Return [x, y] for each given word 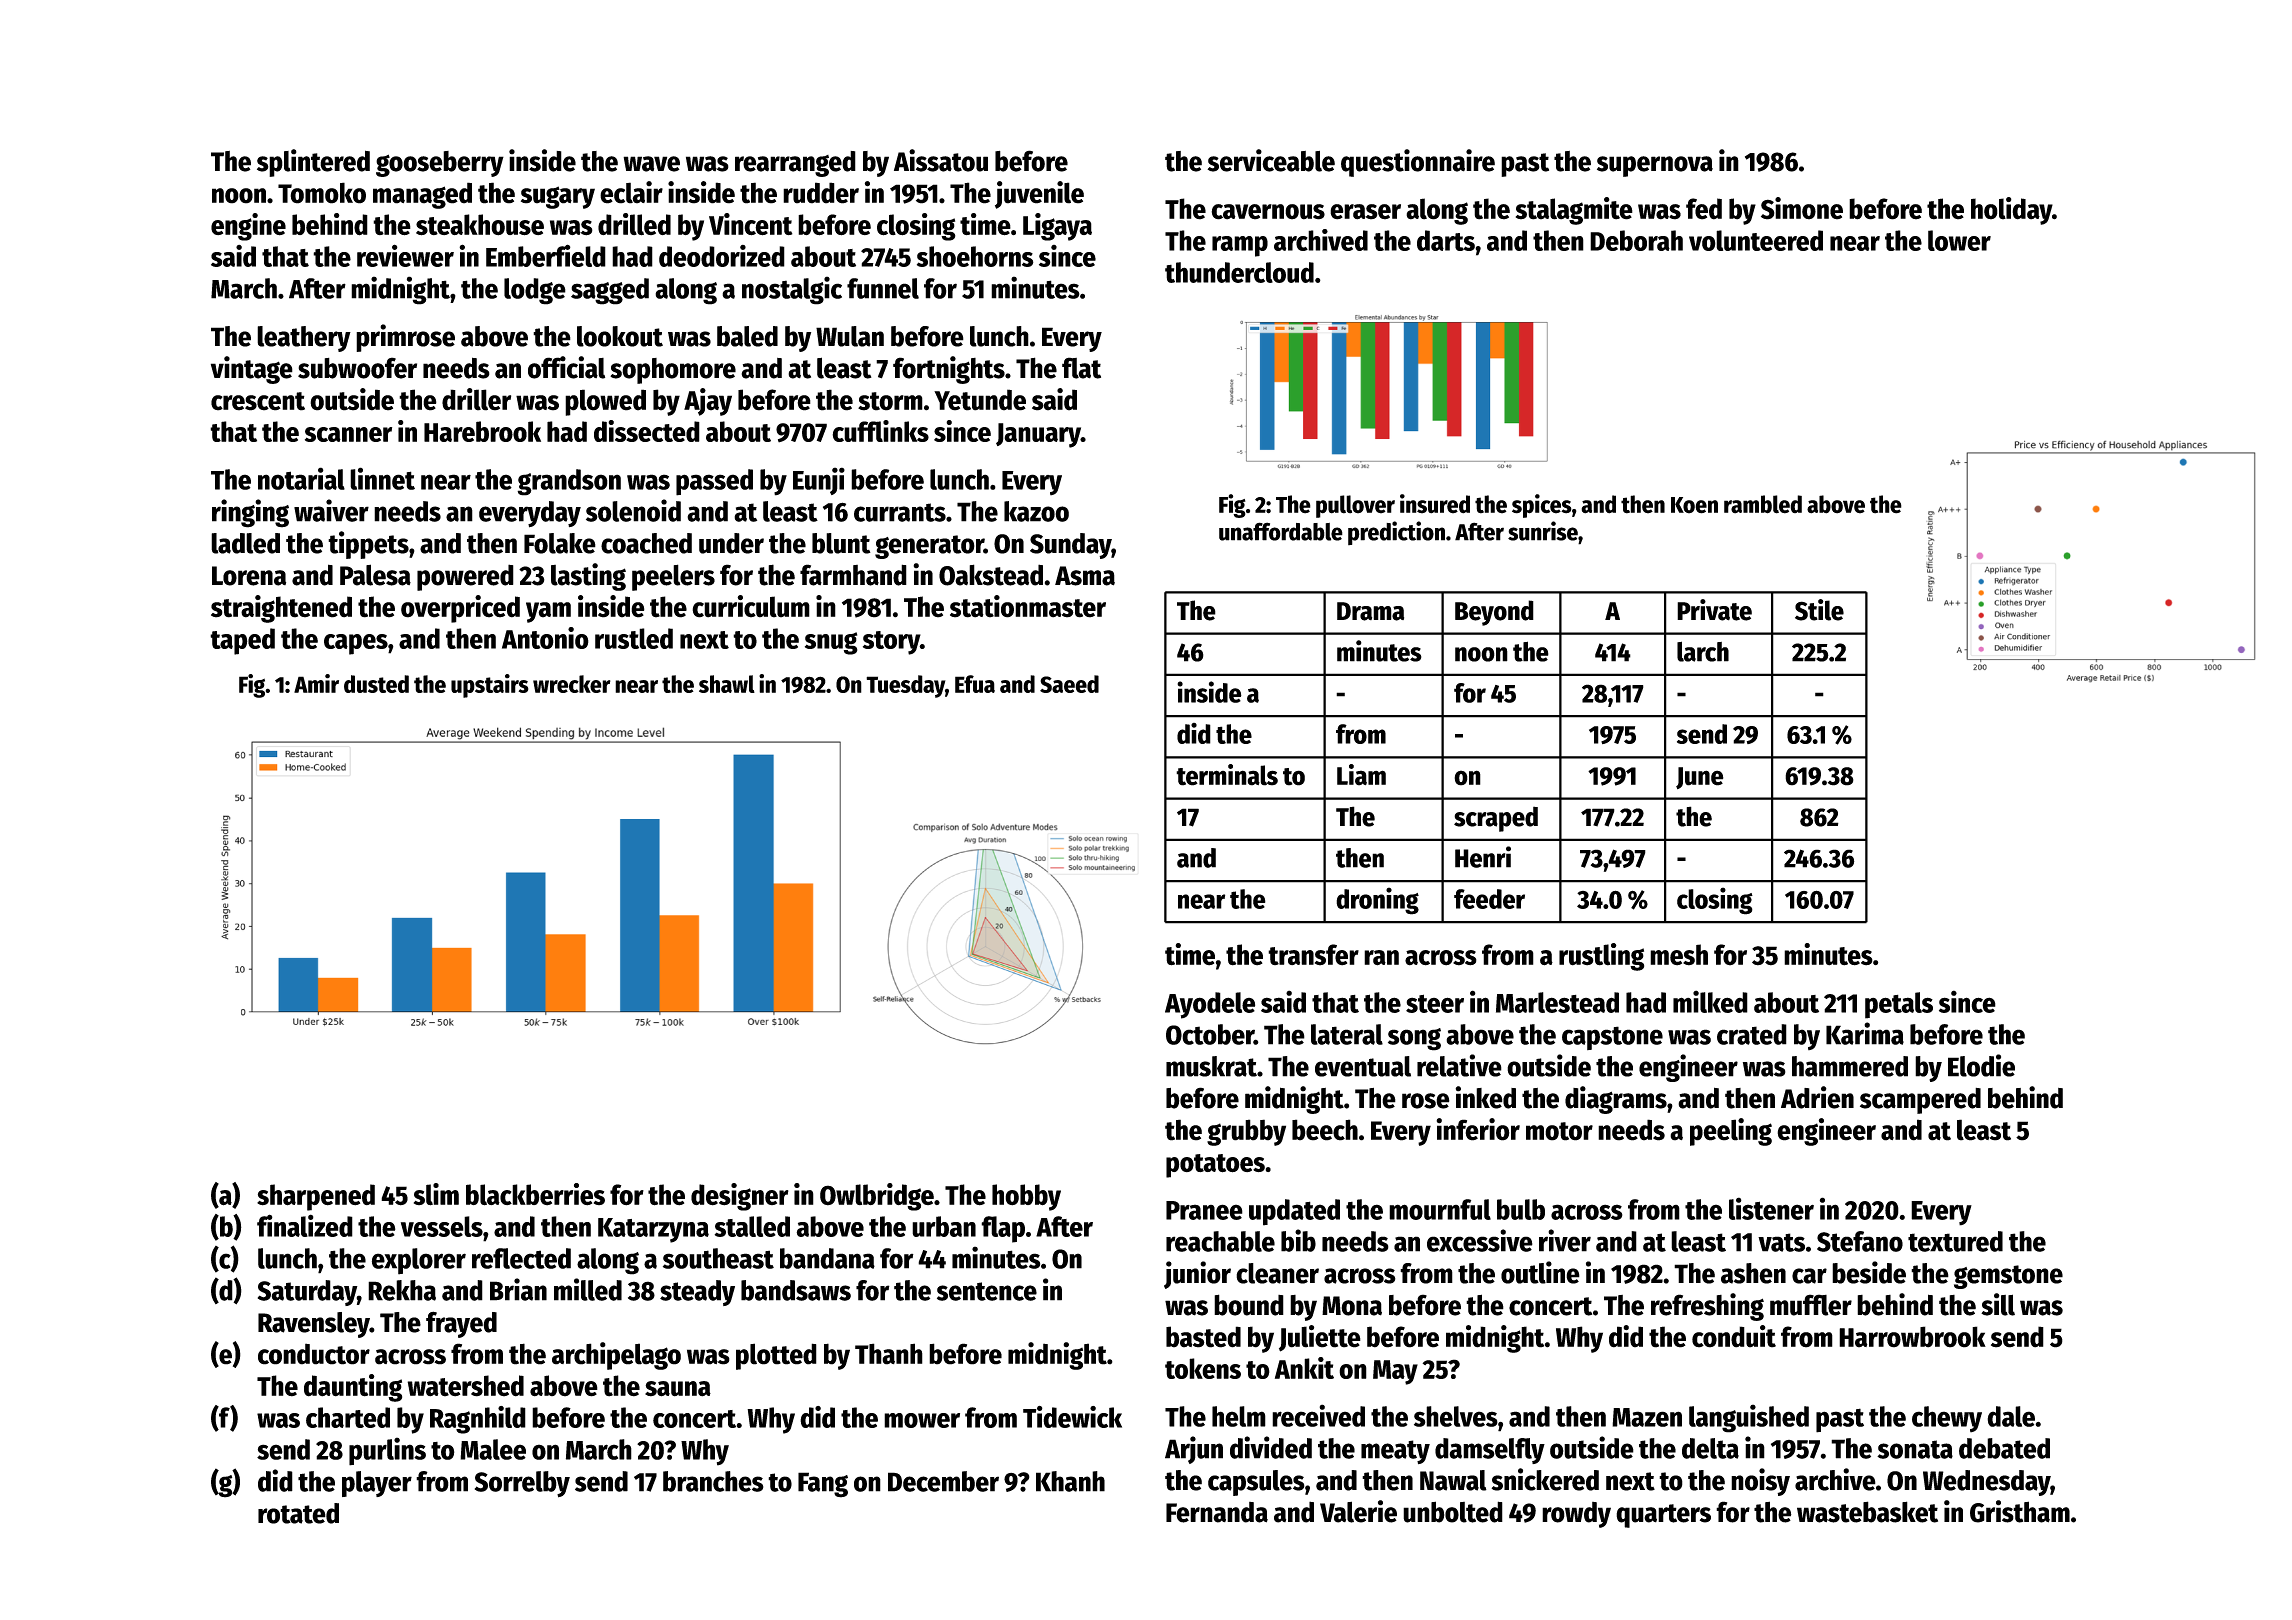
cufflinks [880, 431]
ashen [1753, 1273]
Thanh [889, 1354]
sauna [678, 1389]
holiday [2011, 211]
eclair [631, 192]
